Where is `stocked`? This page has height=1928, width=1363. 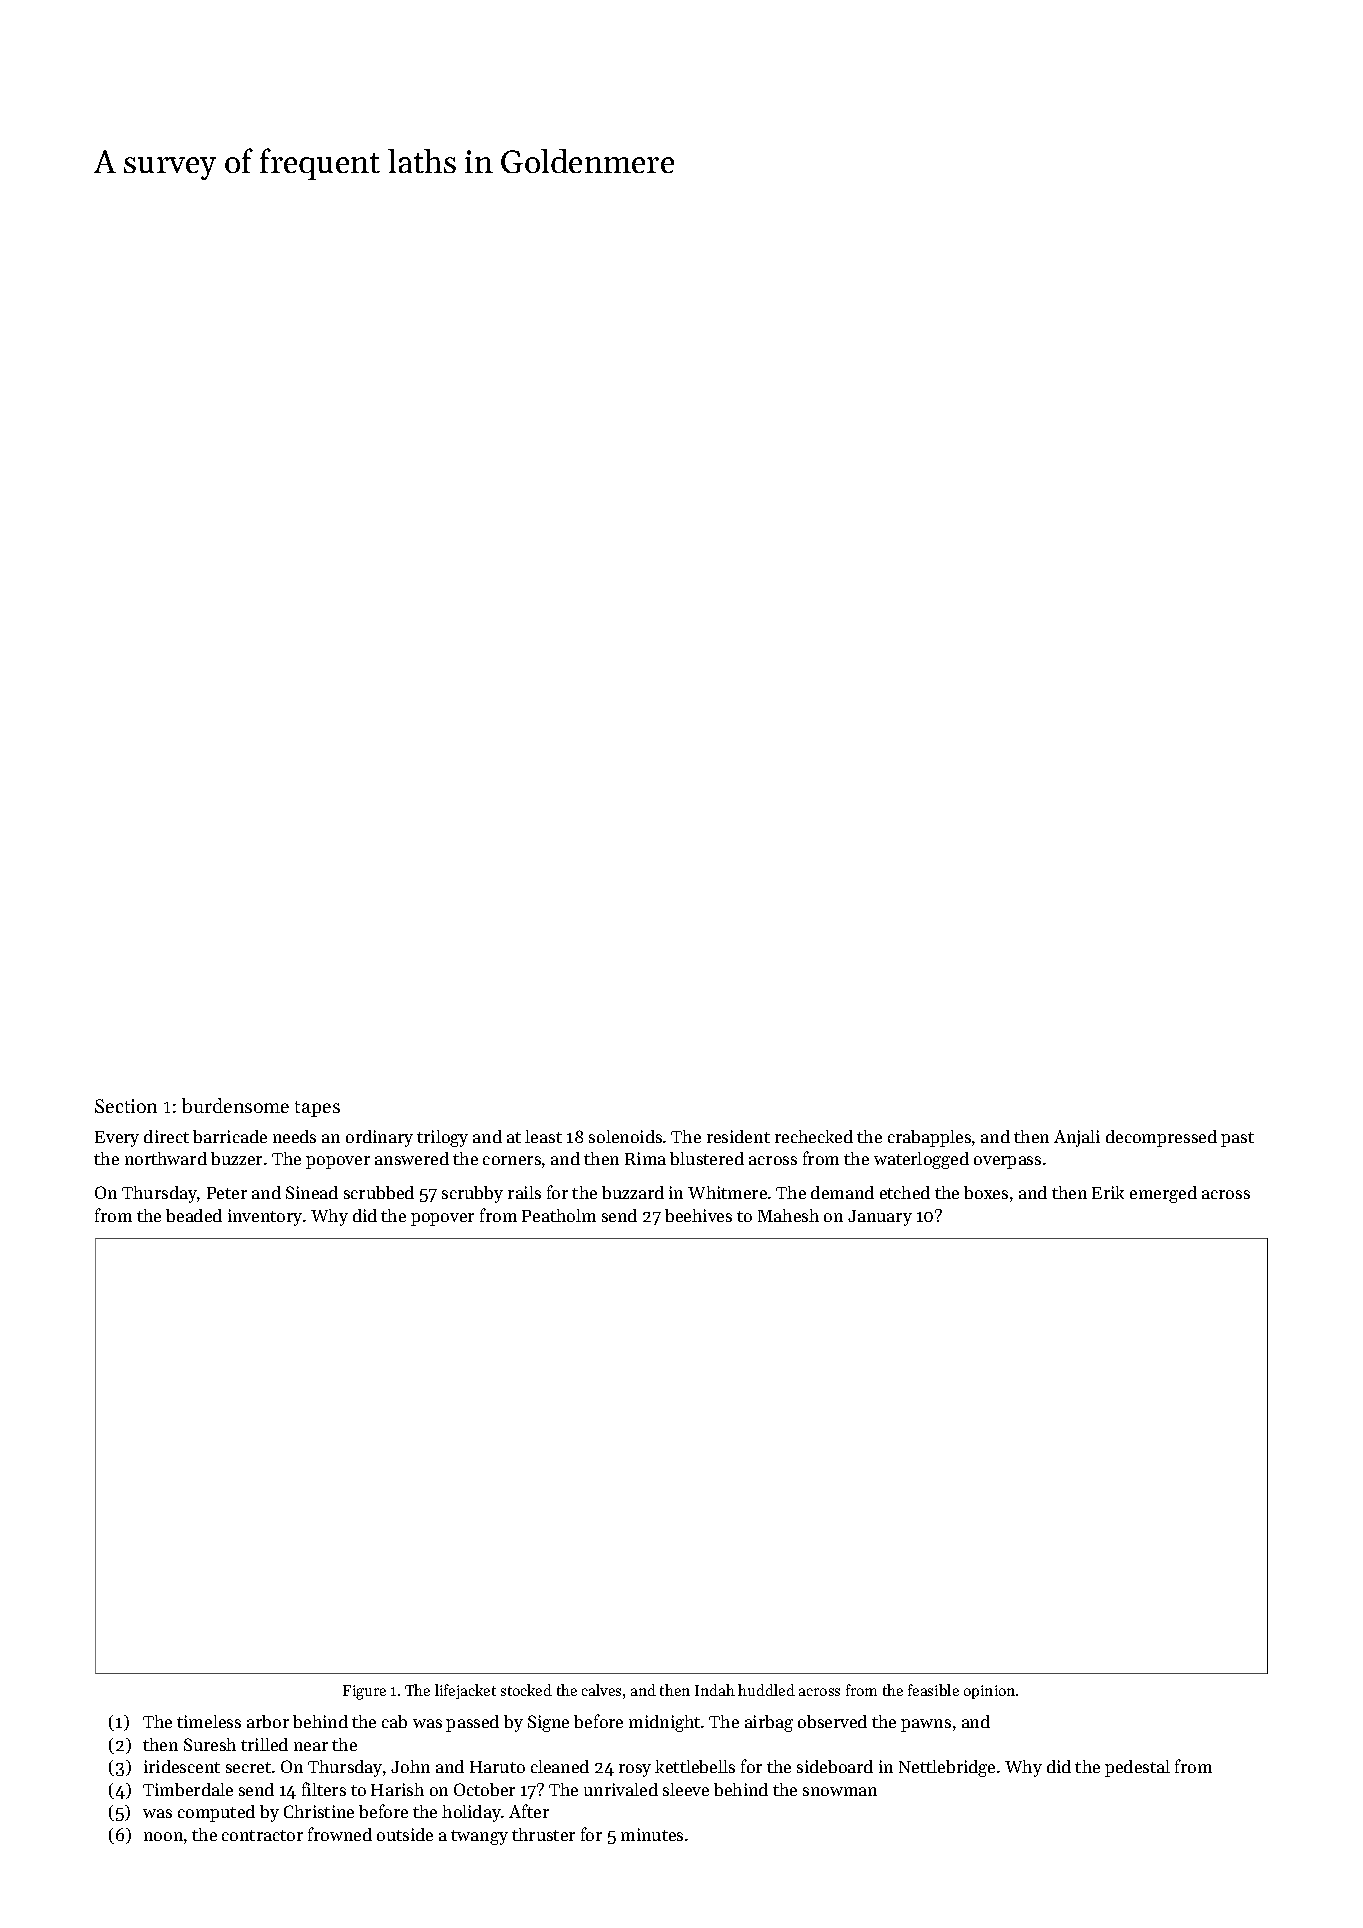 stocked is located at coordinates (526, 1690).
